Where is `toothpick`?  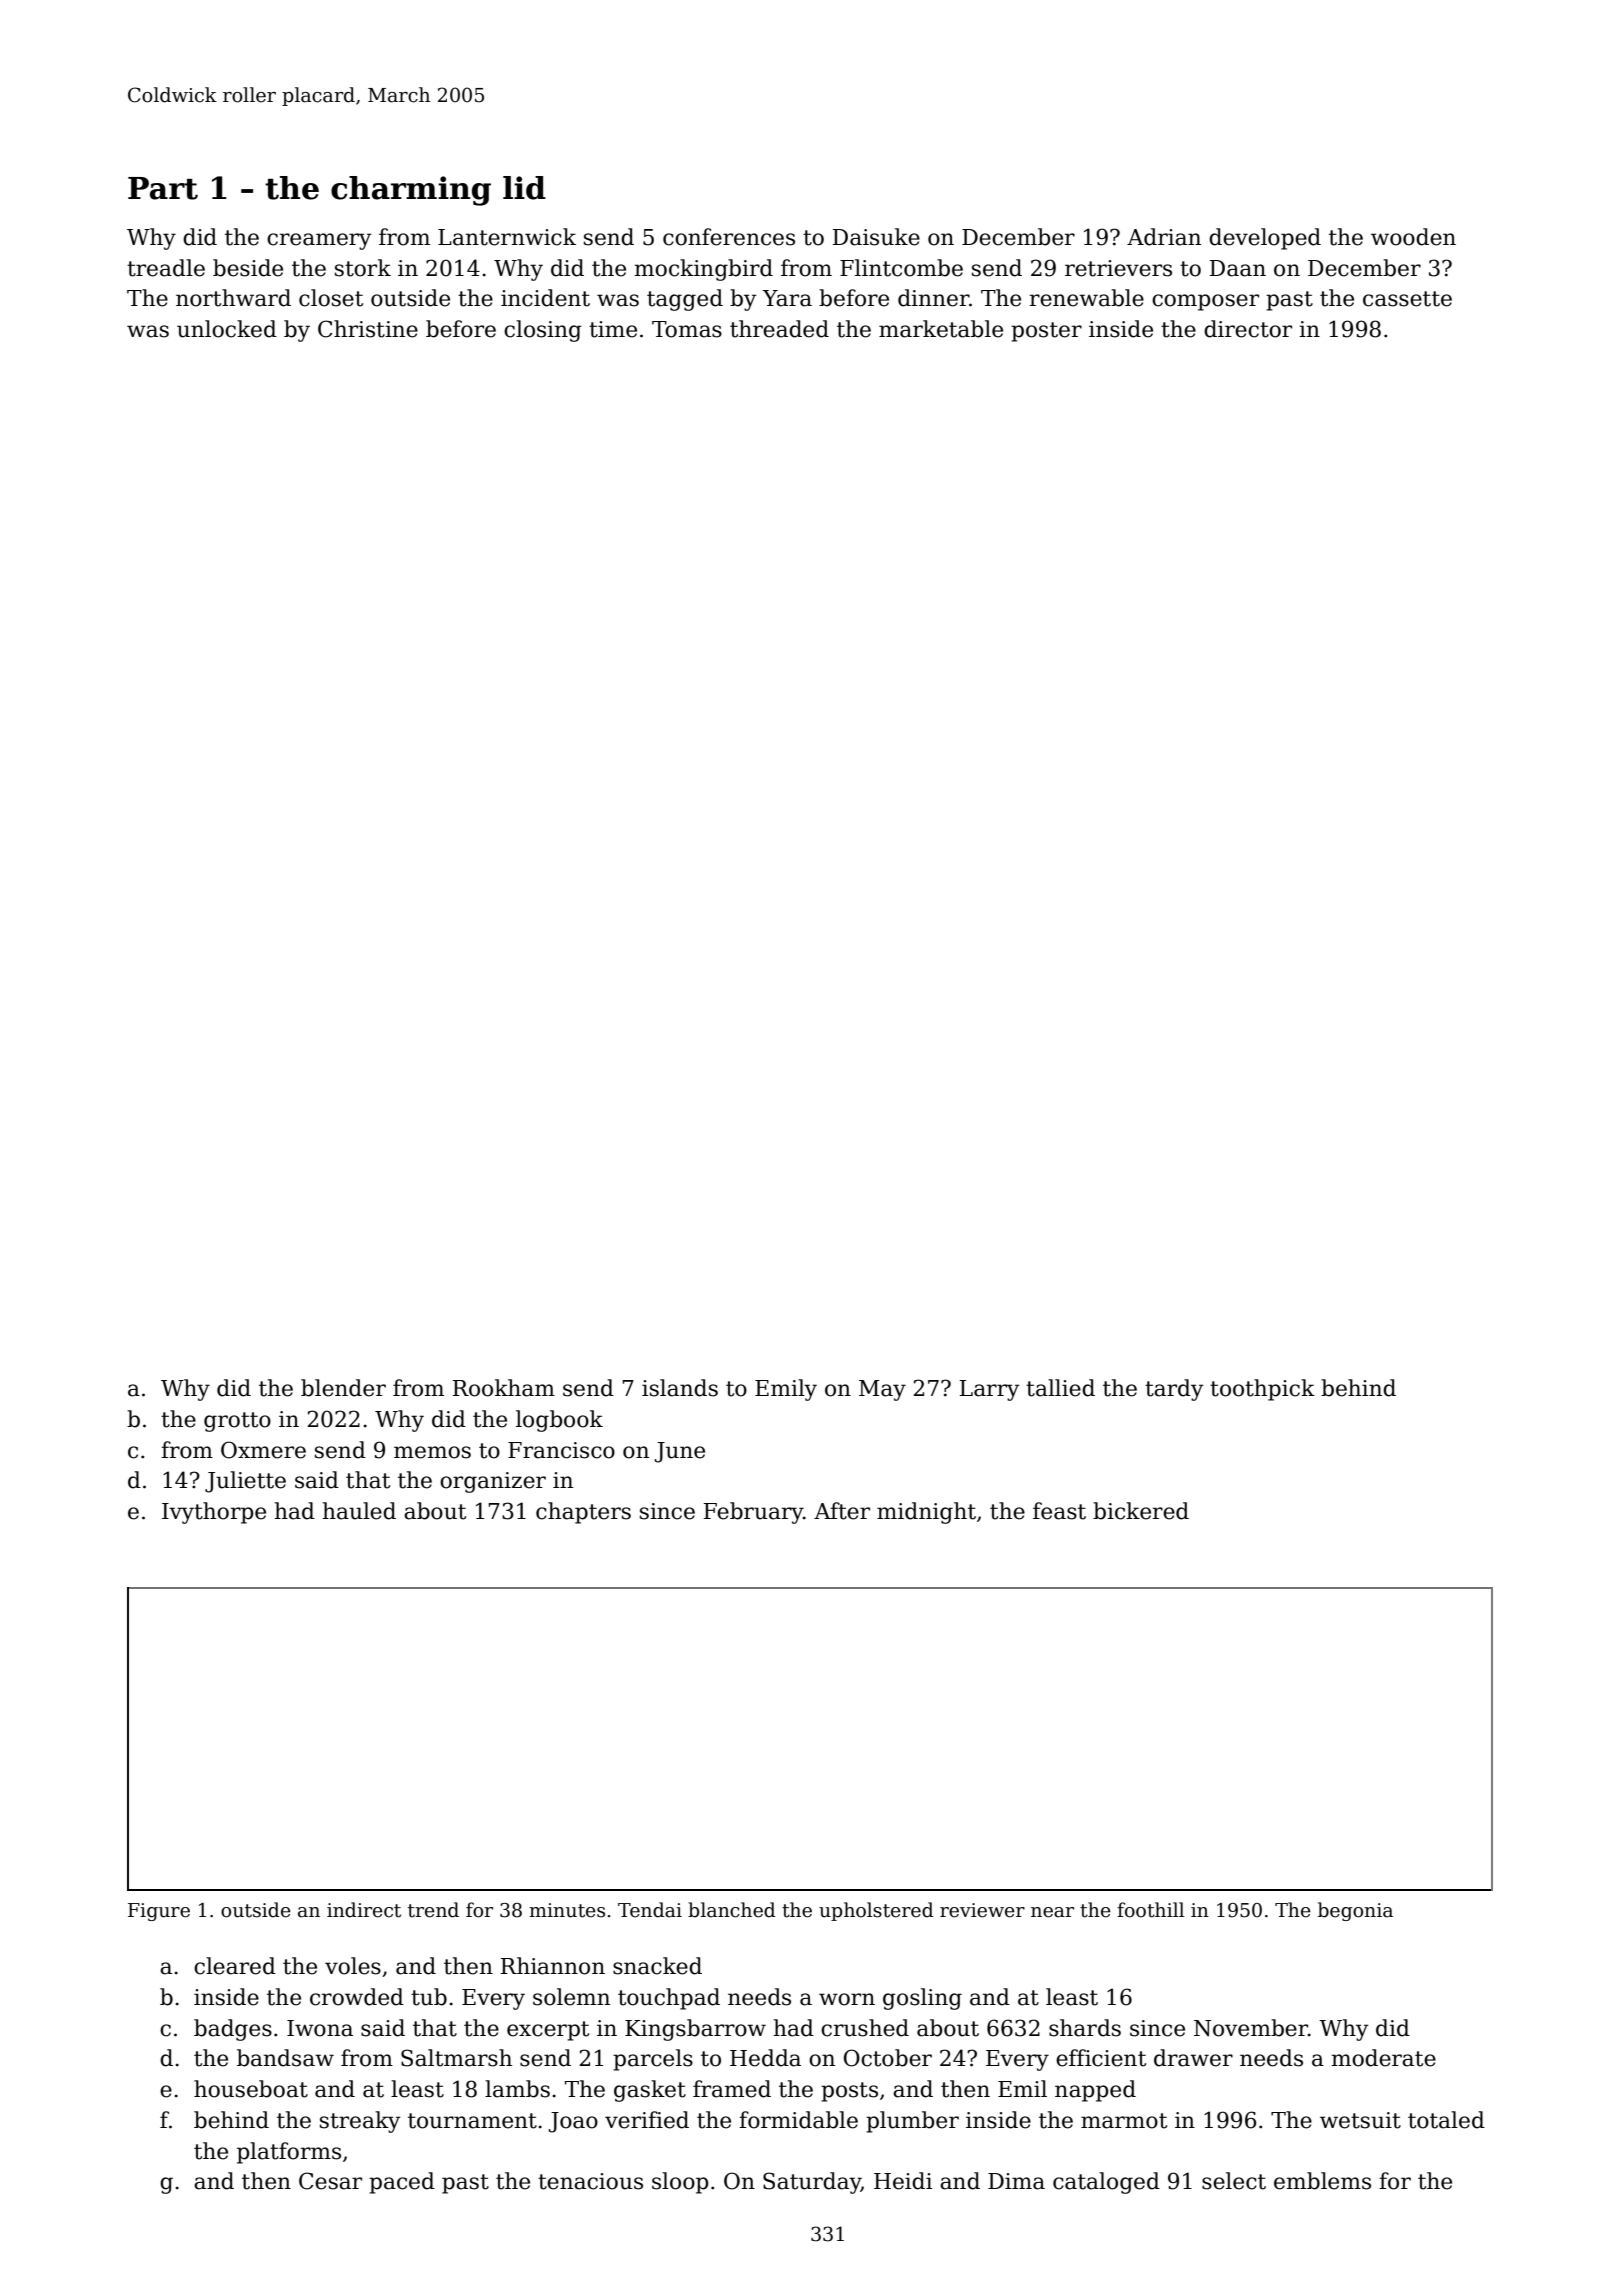
toothpick is located at coordinates (1262, 1390).
